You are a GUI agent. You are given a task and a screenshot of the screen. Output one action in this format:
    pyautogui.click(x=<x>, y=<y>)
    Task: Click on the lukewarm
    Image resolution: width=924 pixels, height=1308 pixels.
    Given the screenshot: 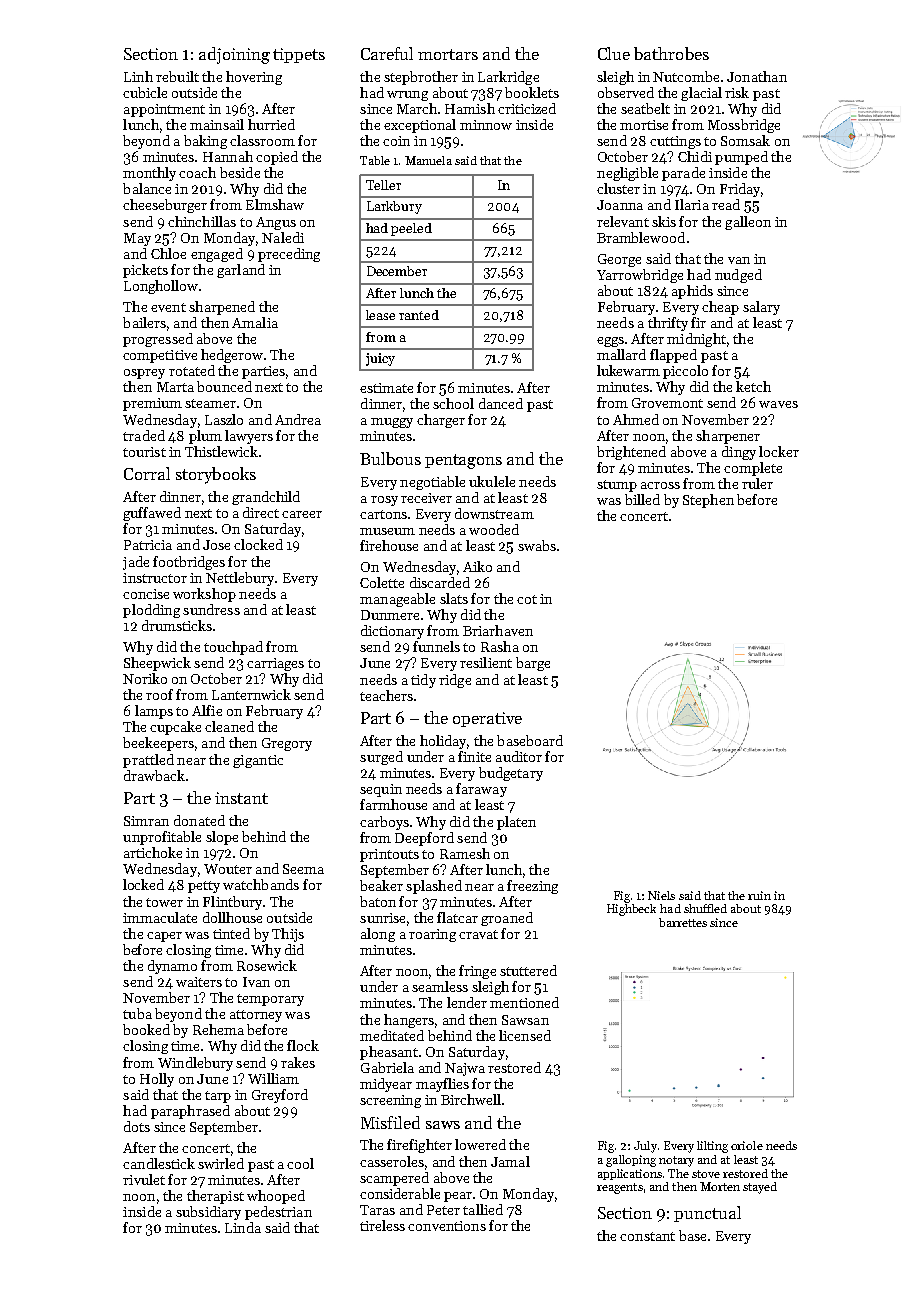 What is the action you would take?
    pyautogui.click(x=628, y=370)
